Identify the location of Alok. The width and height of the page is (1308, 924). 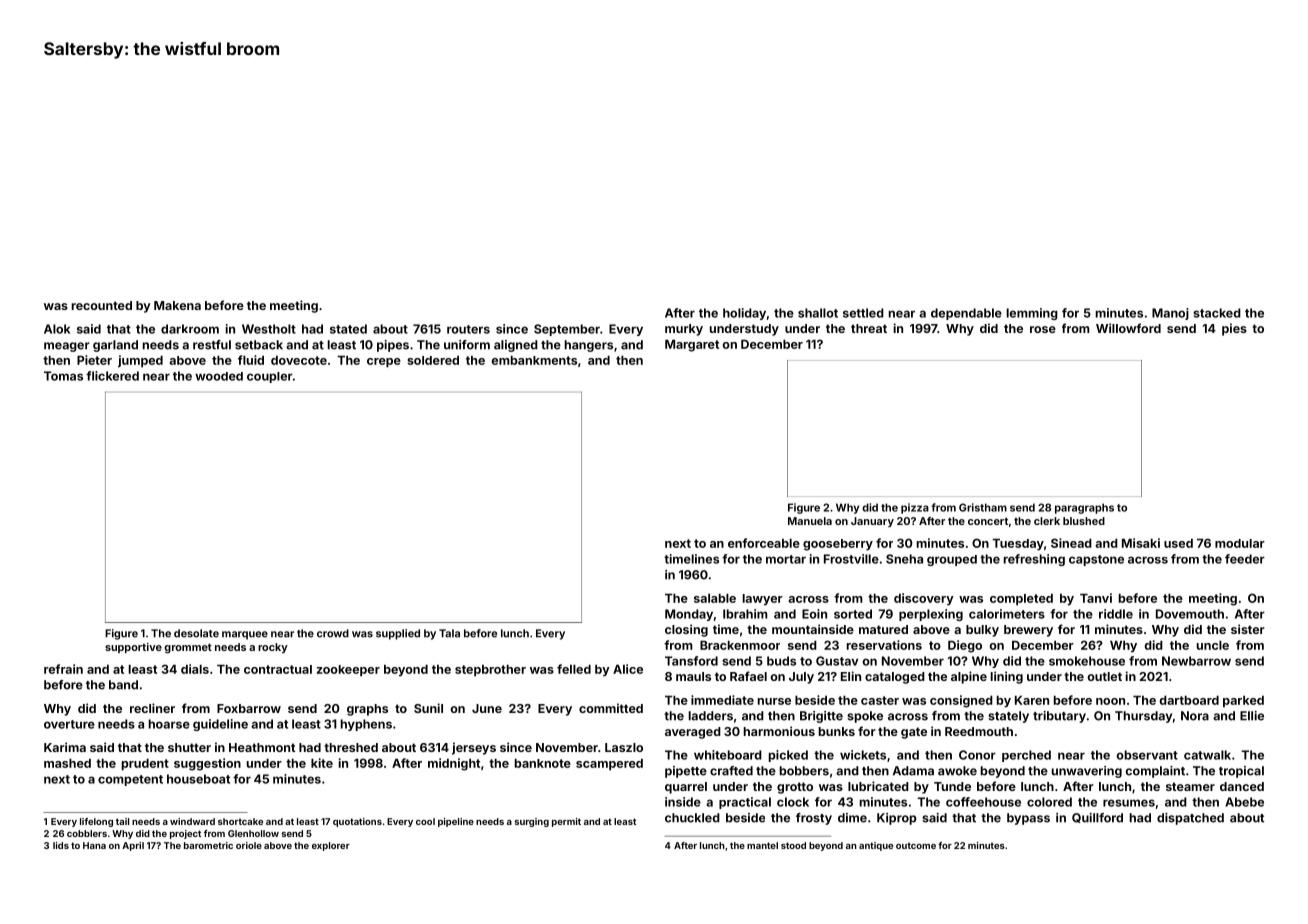
(57, 329).
